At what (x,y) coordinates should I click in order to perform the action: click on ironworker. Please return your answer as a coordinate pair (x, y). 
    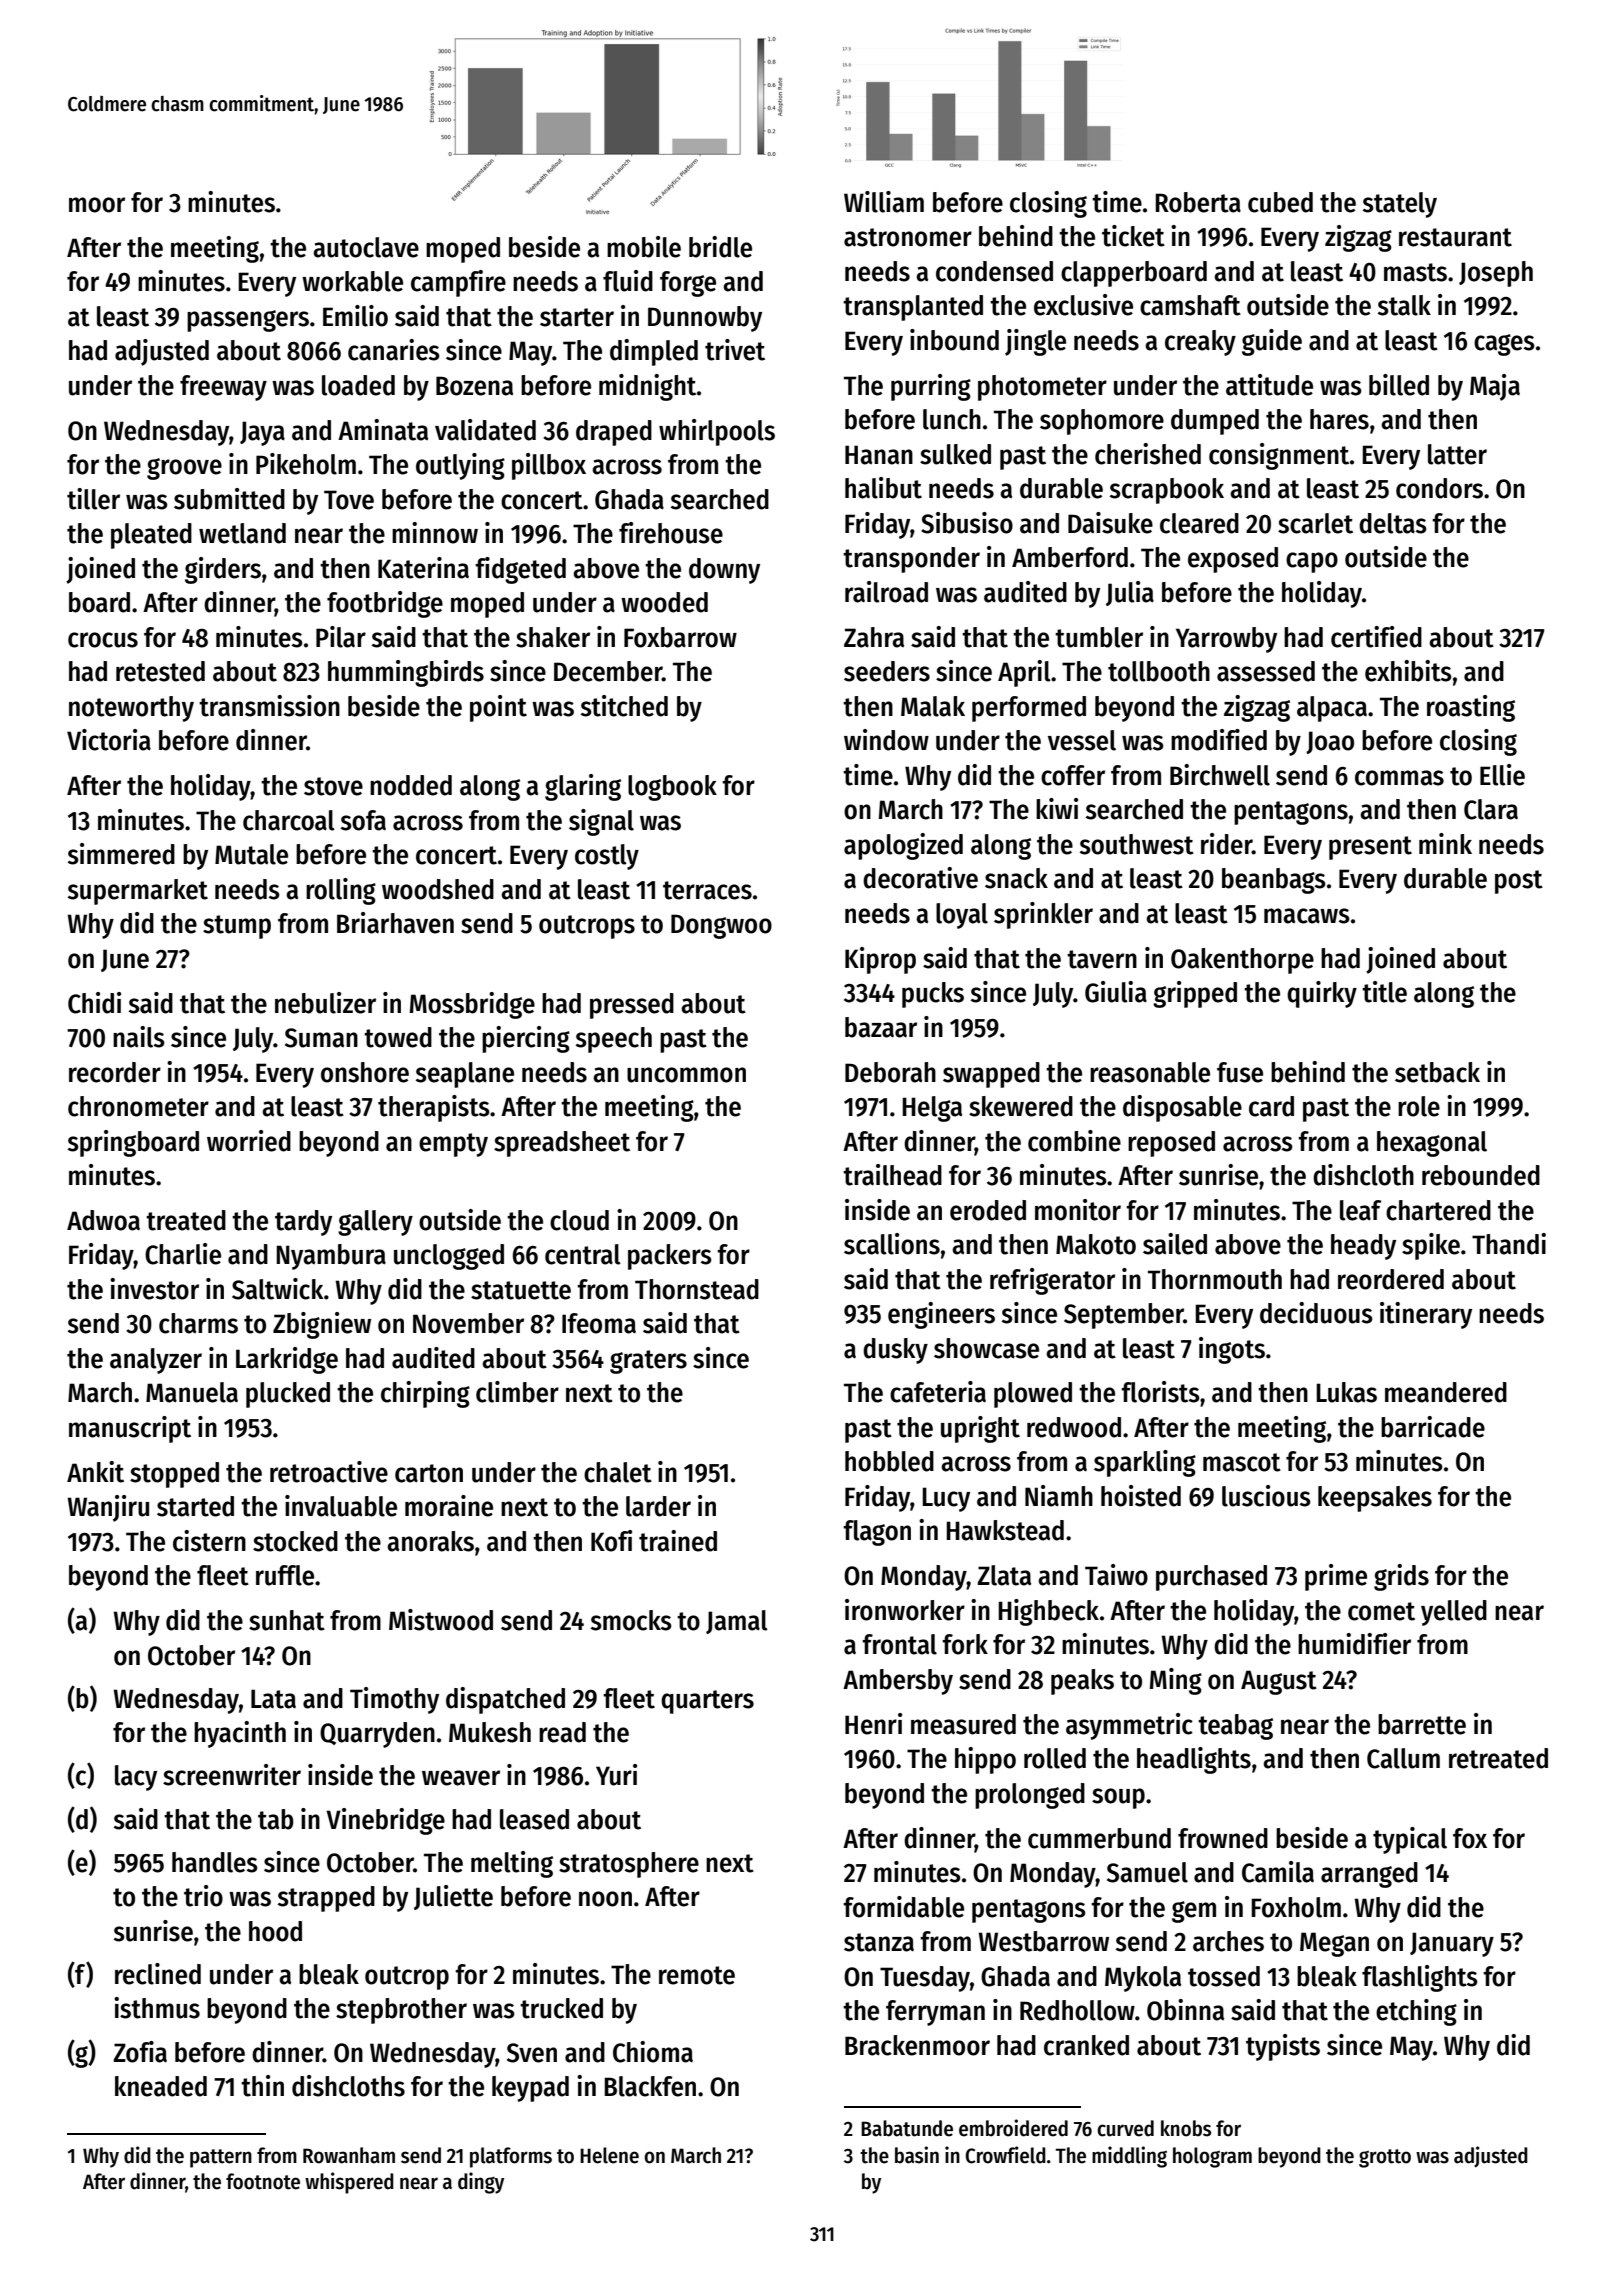
    Looking at the image, I should click on (905, 1610).
